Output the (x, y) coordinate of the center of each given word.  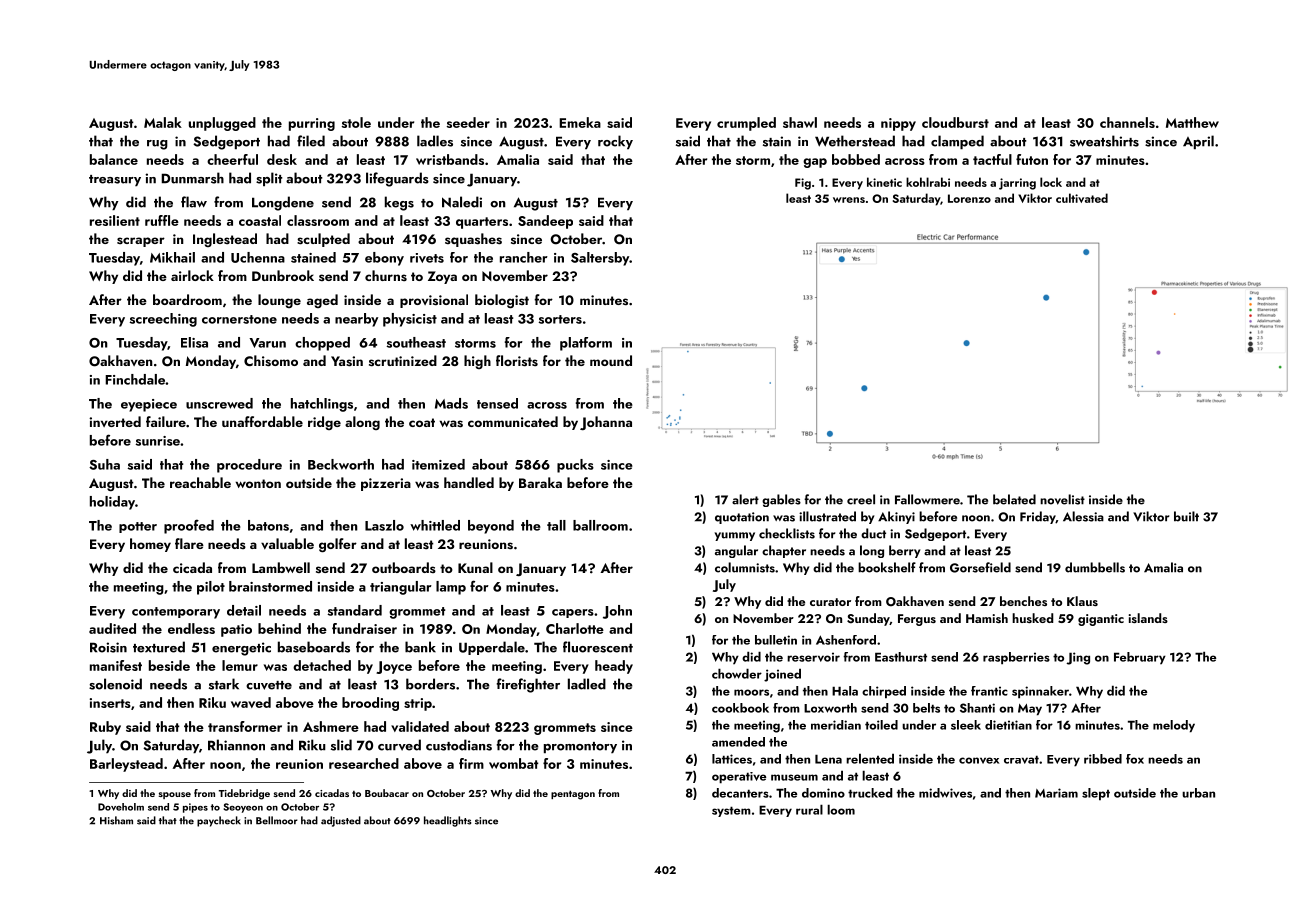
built (1186, 516)
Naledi (462, 202)
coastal (260, 220)
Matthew (1192, 122)
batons (268, 525)
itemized (438, 464)
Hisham (116, 820)
